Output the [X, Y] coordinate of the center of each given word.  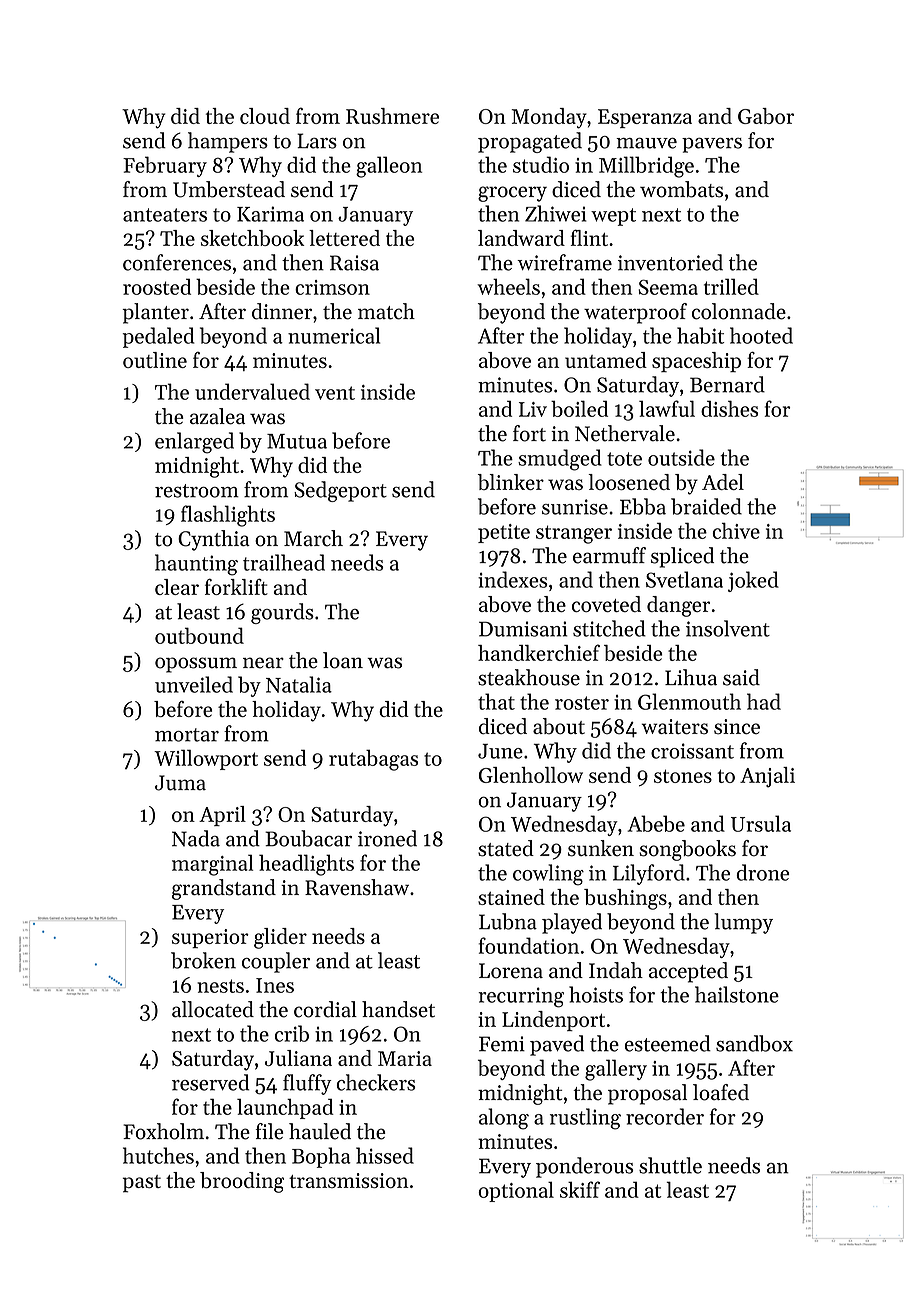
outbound [199, 635]
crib [292, 1033]
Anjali [767, 777]
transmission [349, 1180]
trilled [731, 286]
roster [582, 703]
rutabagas [373, 760]
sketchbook [252, 238]
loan [343, 660]
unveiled [194, 684]
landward [521, 238]
